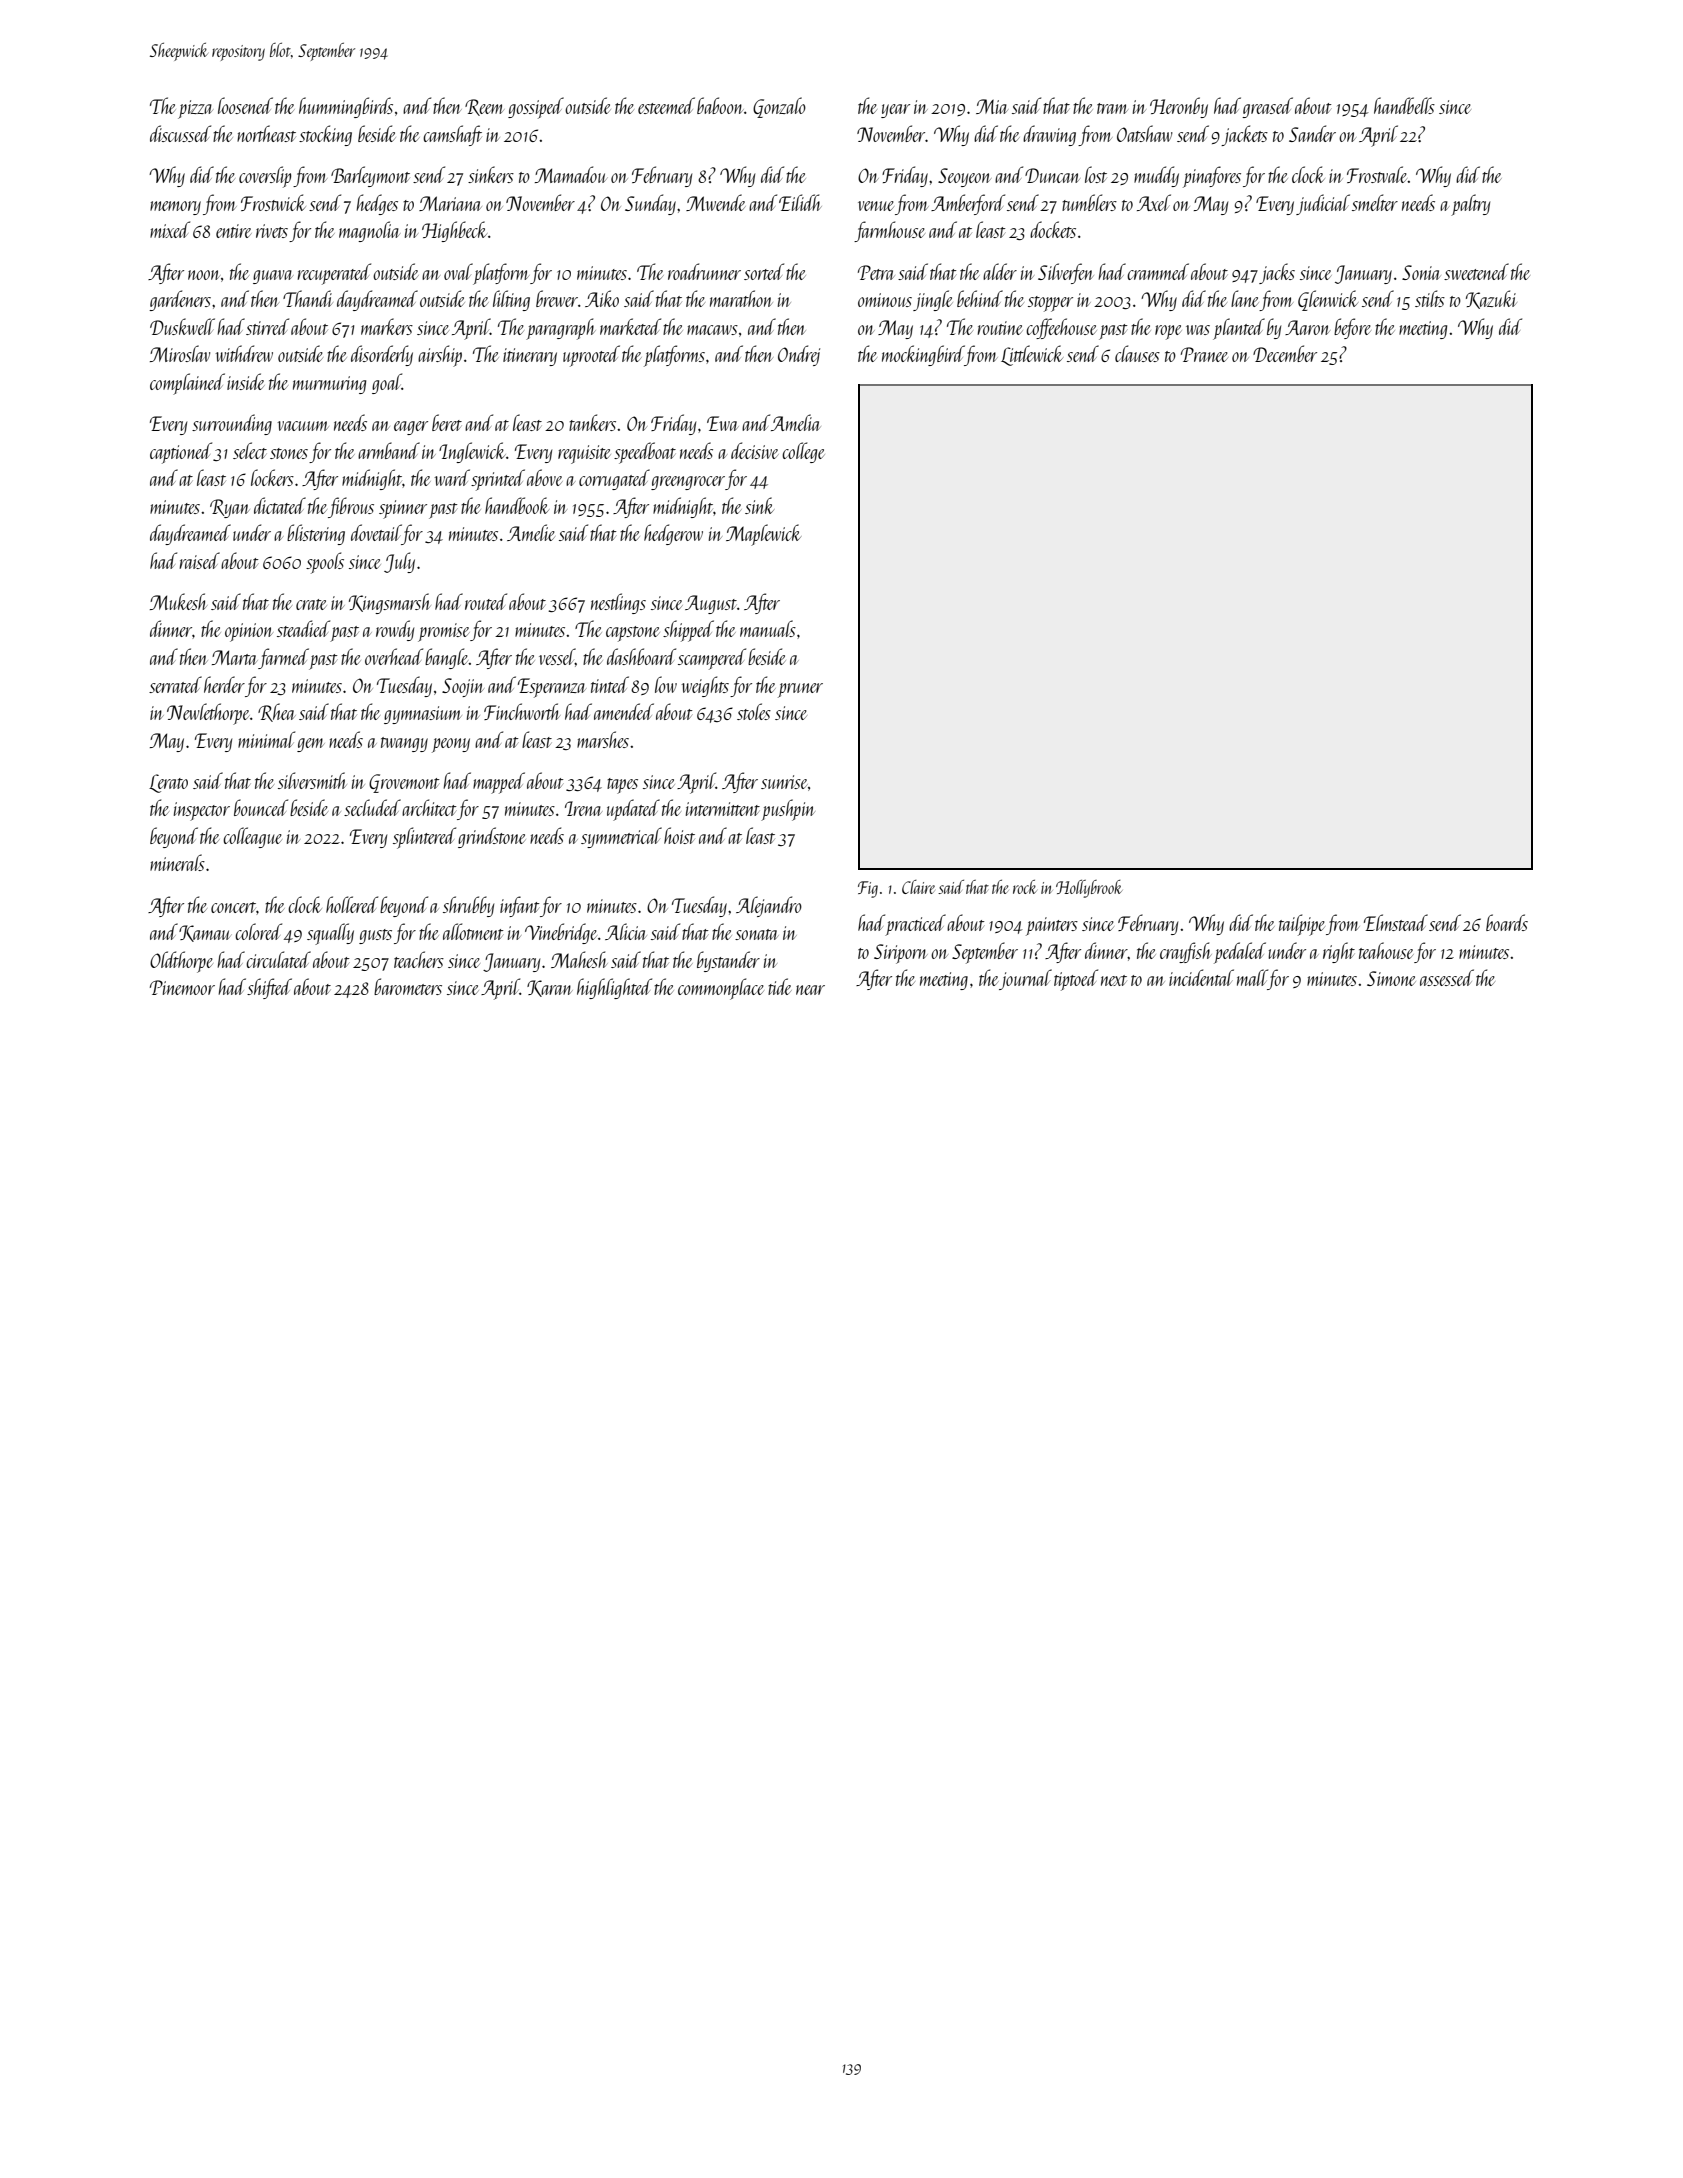 The height and width of the screenshot is (2178, 1683). Describe the element at coordinates (1491, 299) in the screenshot. I see `Kazuki` at that location.
